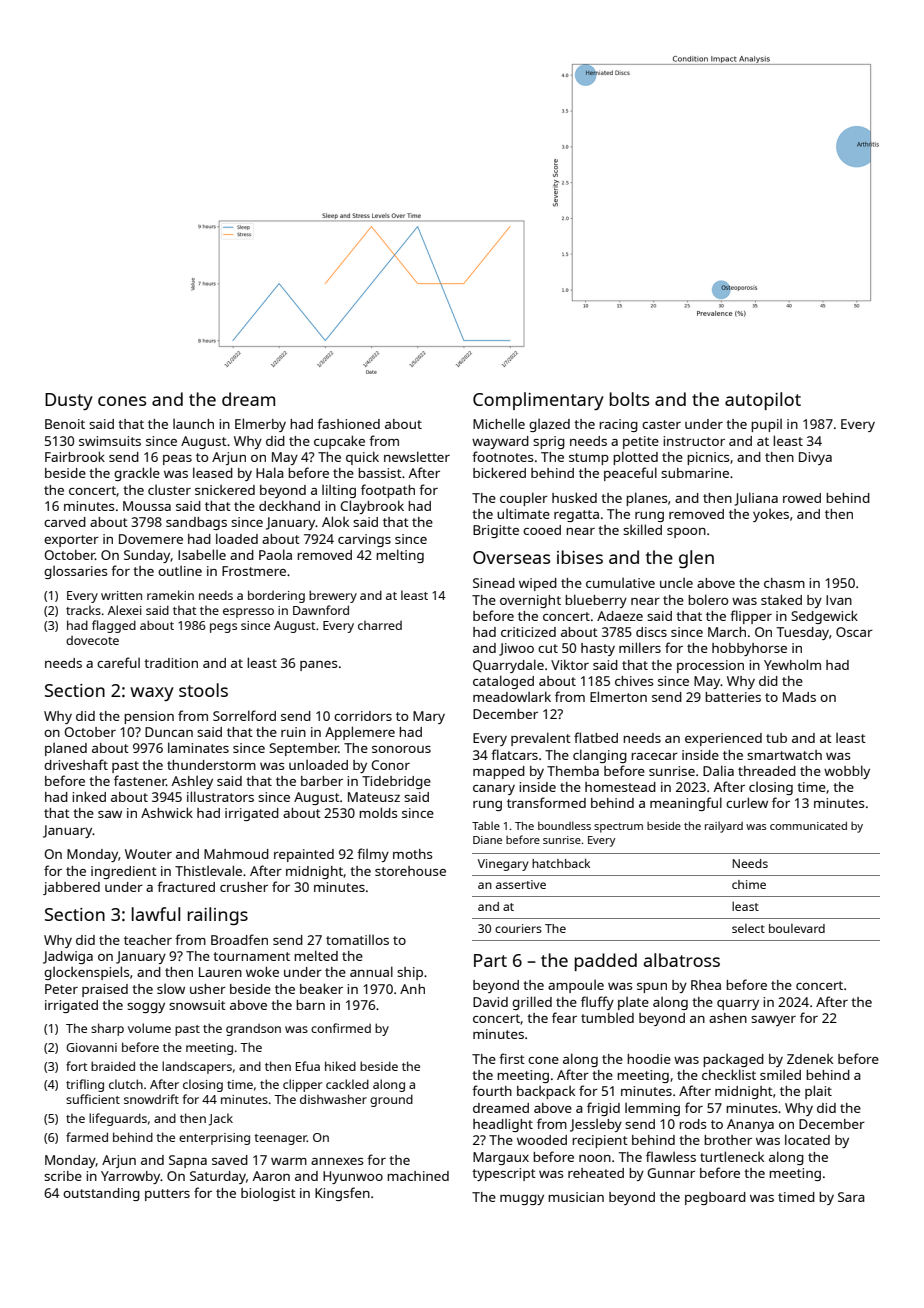  I want to click on biologist, so click(268, 1194).
